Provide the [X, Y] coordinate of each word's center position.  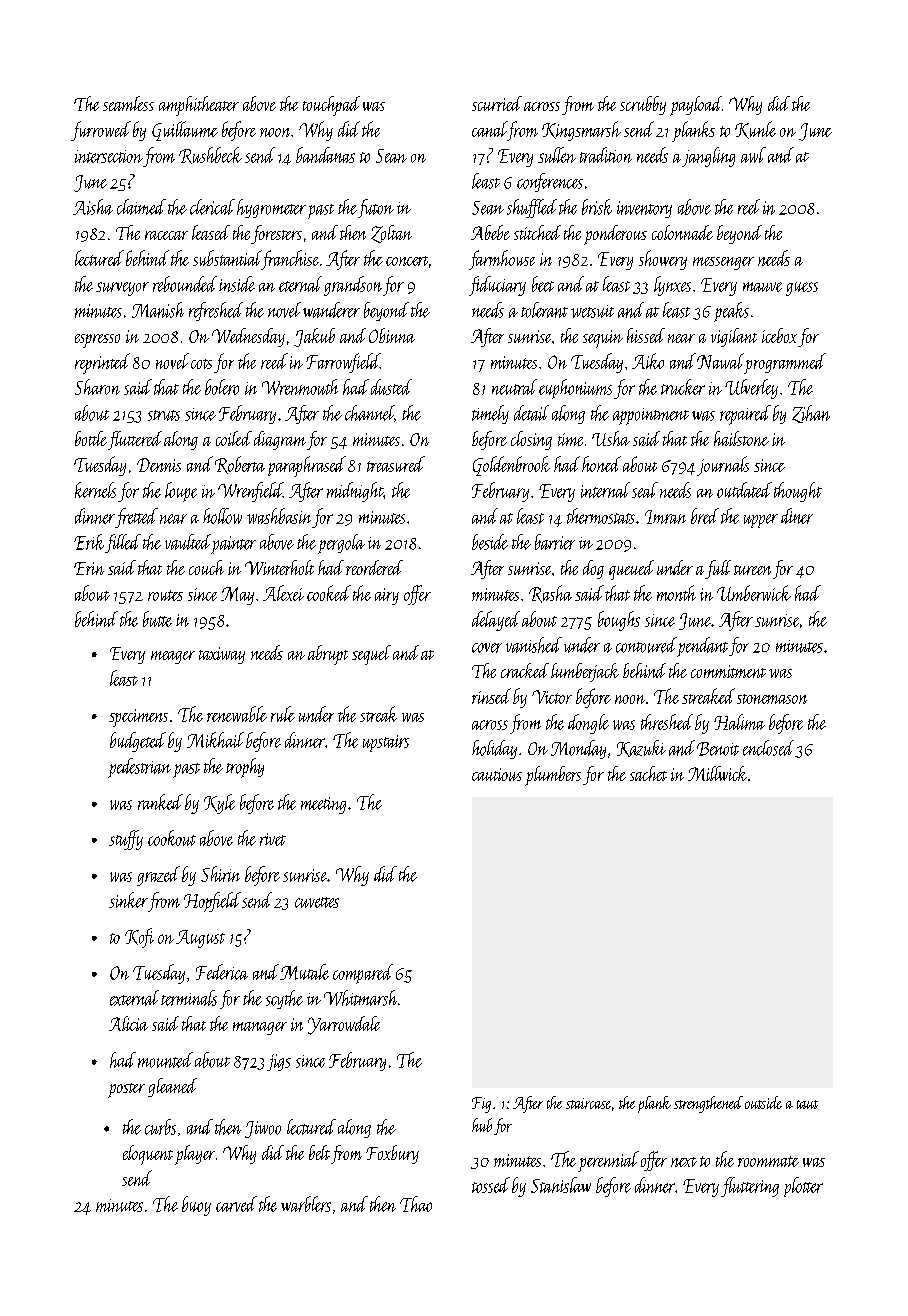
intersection [109, 156]
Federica [222, 972]
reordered [374, 567]
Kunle [755, 130]
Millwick [717, 773]
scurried [497, 103]
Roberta [240, 465]
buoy [196, 1206]
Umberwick [754, 593]
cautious [497, 774]
